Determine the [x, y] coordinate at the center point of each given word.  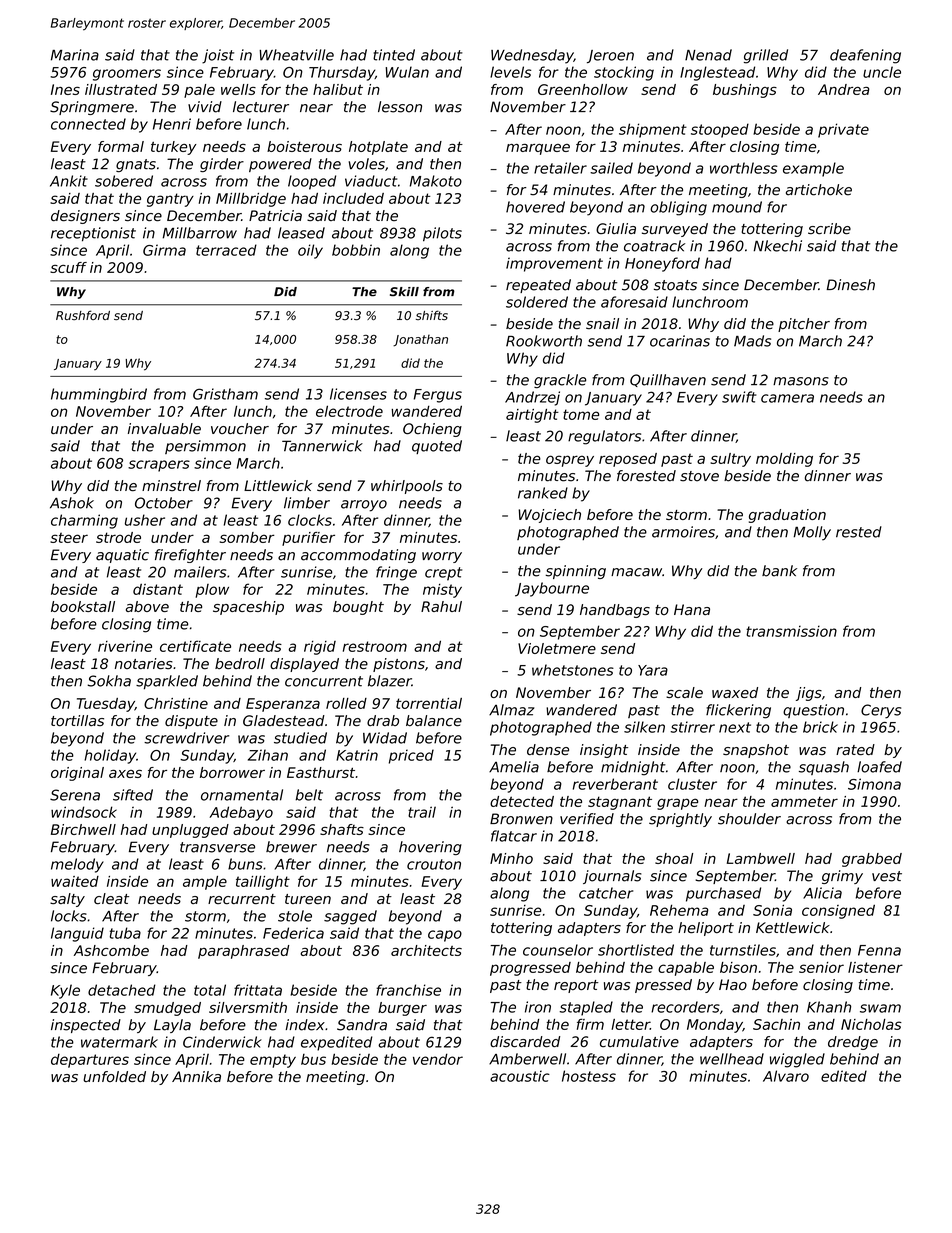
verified [587, 819]
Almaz [512, 710]
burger [402, 1009]
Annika [196, 1076]
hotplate [378, 148]
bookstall [83, 606]
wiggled [797, 1060]
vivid [205, 107]
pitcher [804, 325]
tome [581, 414]
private [843, 130]
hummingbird [99, 395]
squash [824, 768]
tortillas [77, 720]
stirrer [693, 727]
